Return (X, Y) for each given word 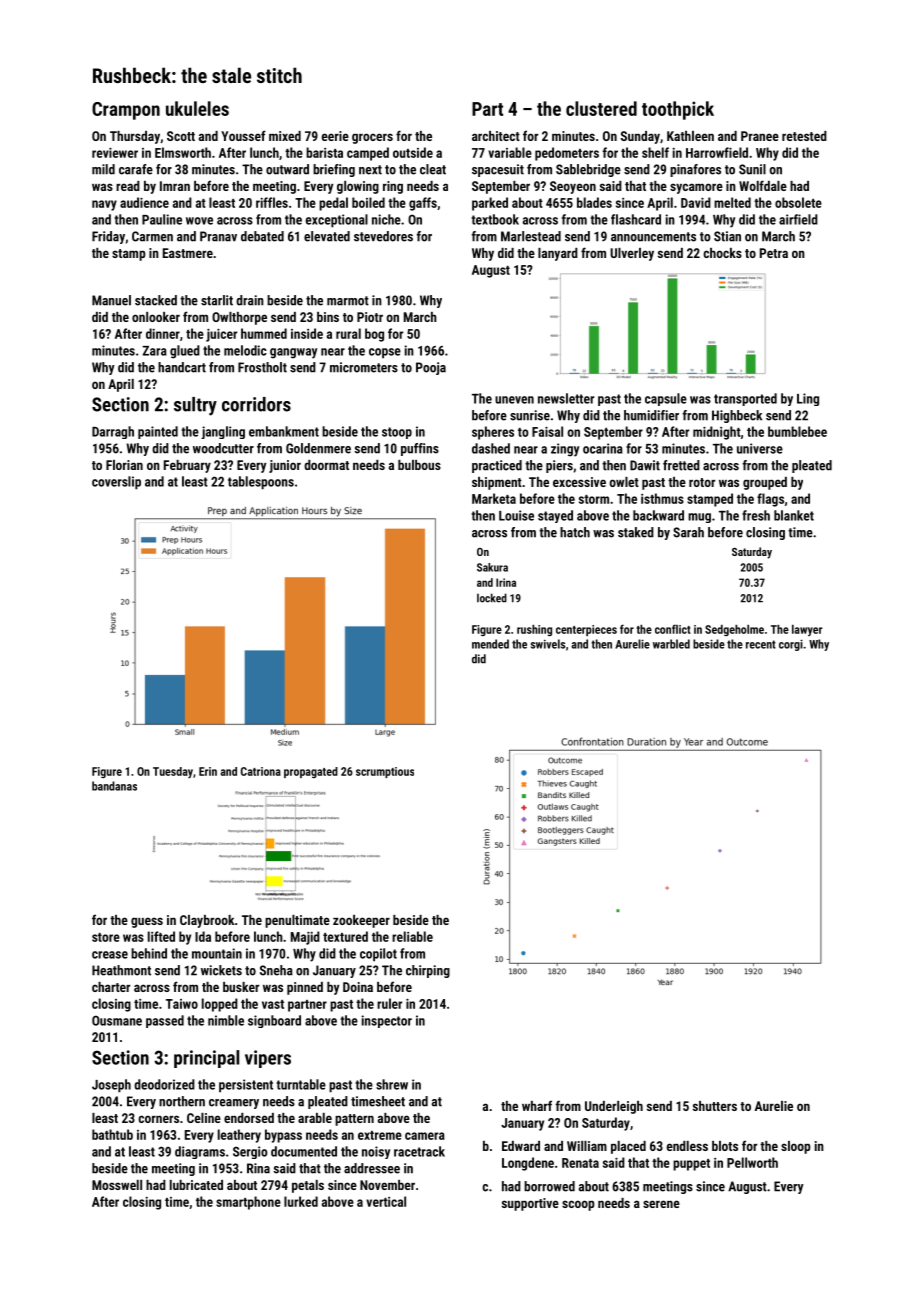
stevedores (383, 236)
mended (490, 644)
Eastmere (188, 253)
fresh (756, 515)
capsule (666, 399)
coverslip (116, 483)
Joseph (111, 1086)
